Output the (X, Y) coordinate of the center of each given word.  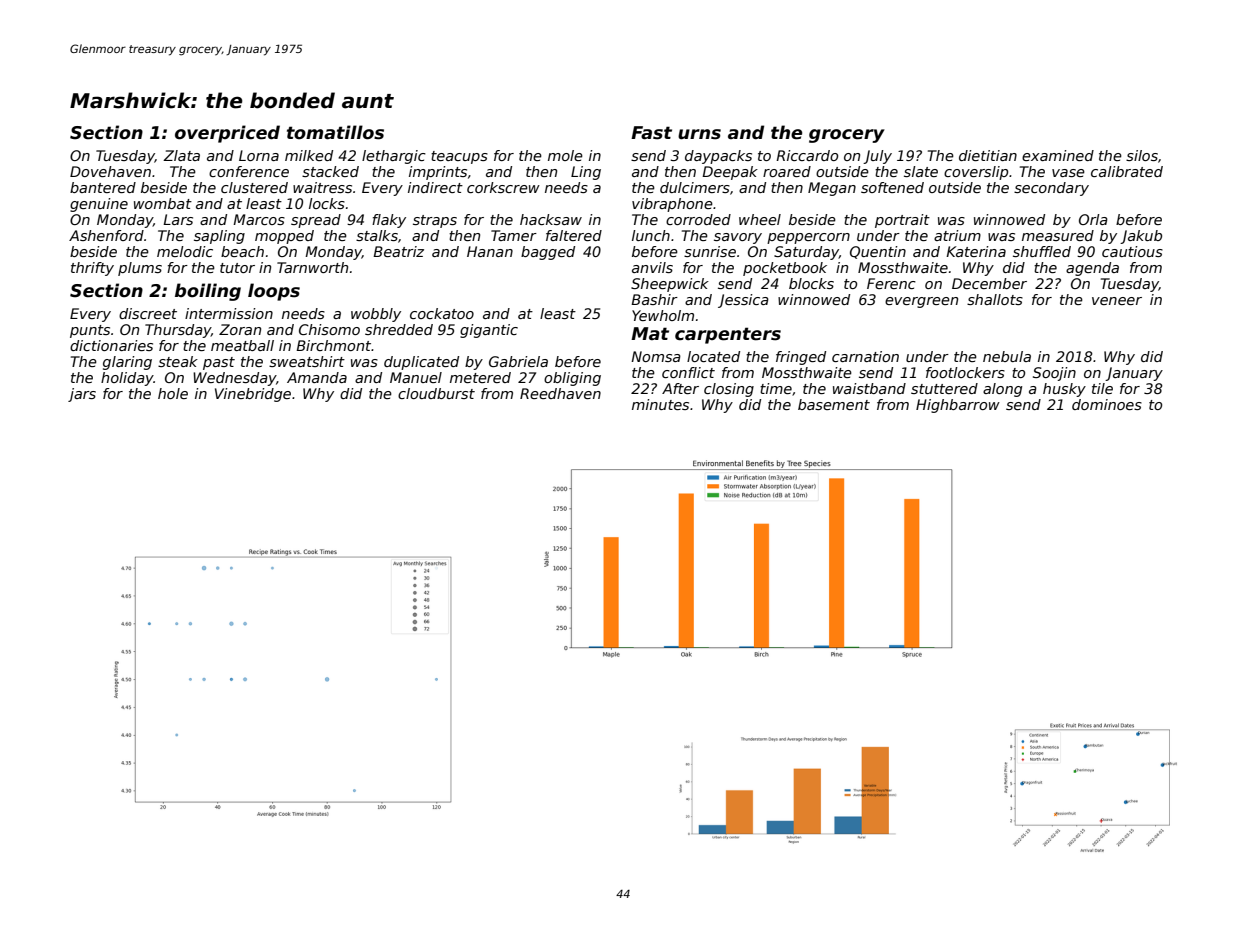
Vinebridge (253, 395)
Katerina (976, 251)
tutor (237, 268)
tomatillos (335, 132)
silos (1142, 155)
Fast (651, 133)
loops (274, 292)
